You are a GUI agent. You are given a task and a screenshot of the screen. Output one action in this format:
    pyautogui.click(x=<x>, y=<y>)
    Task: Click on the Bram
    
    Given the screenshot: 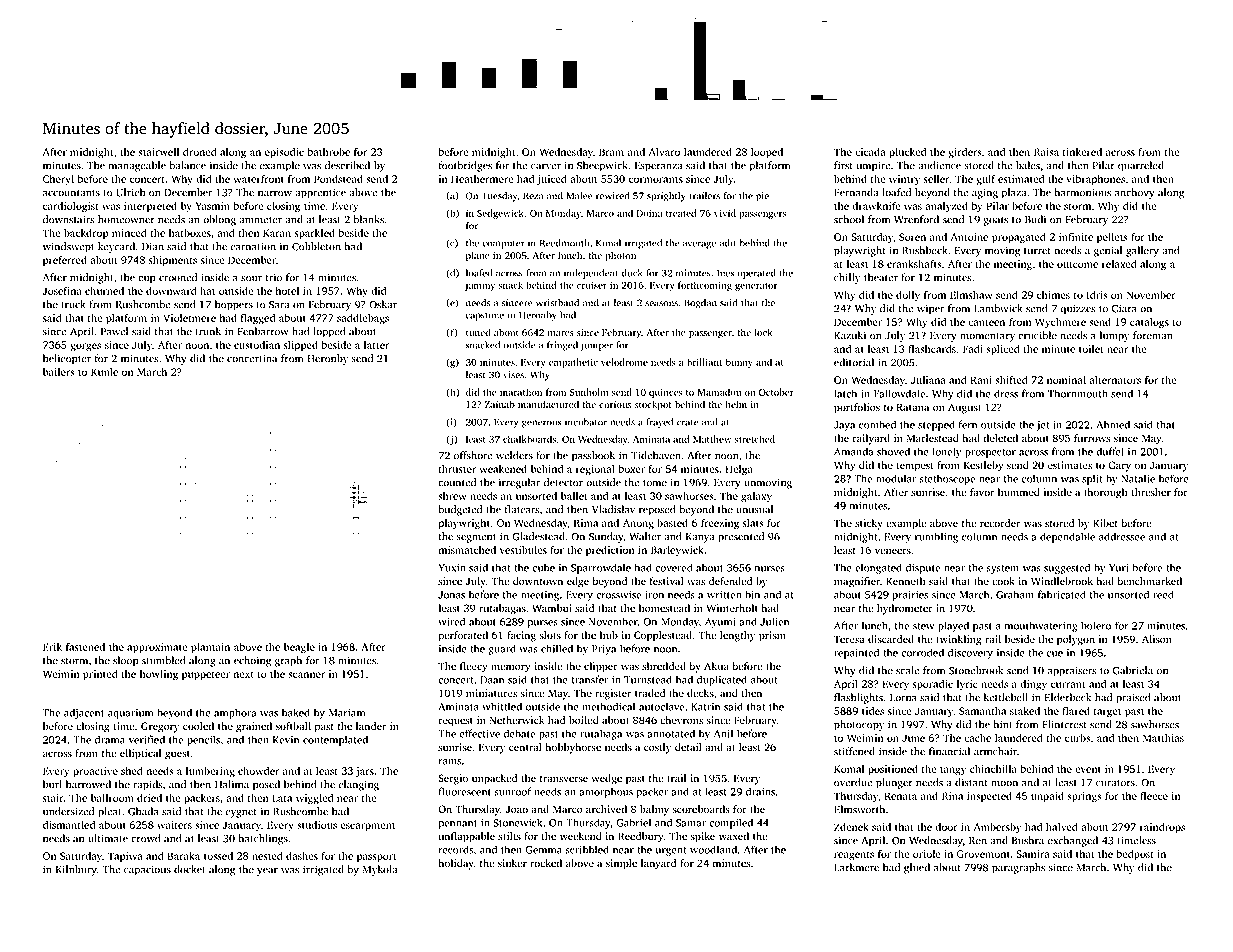 What is the action you would take?
    pyautogui.click(x=611, y=152)
